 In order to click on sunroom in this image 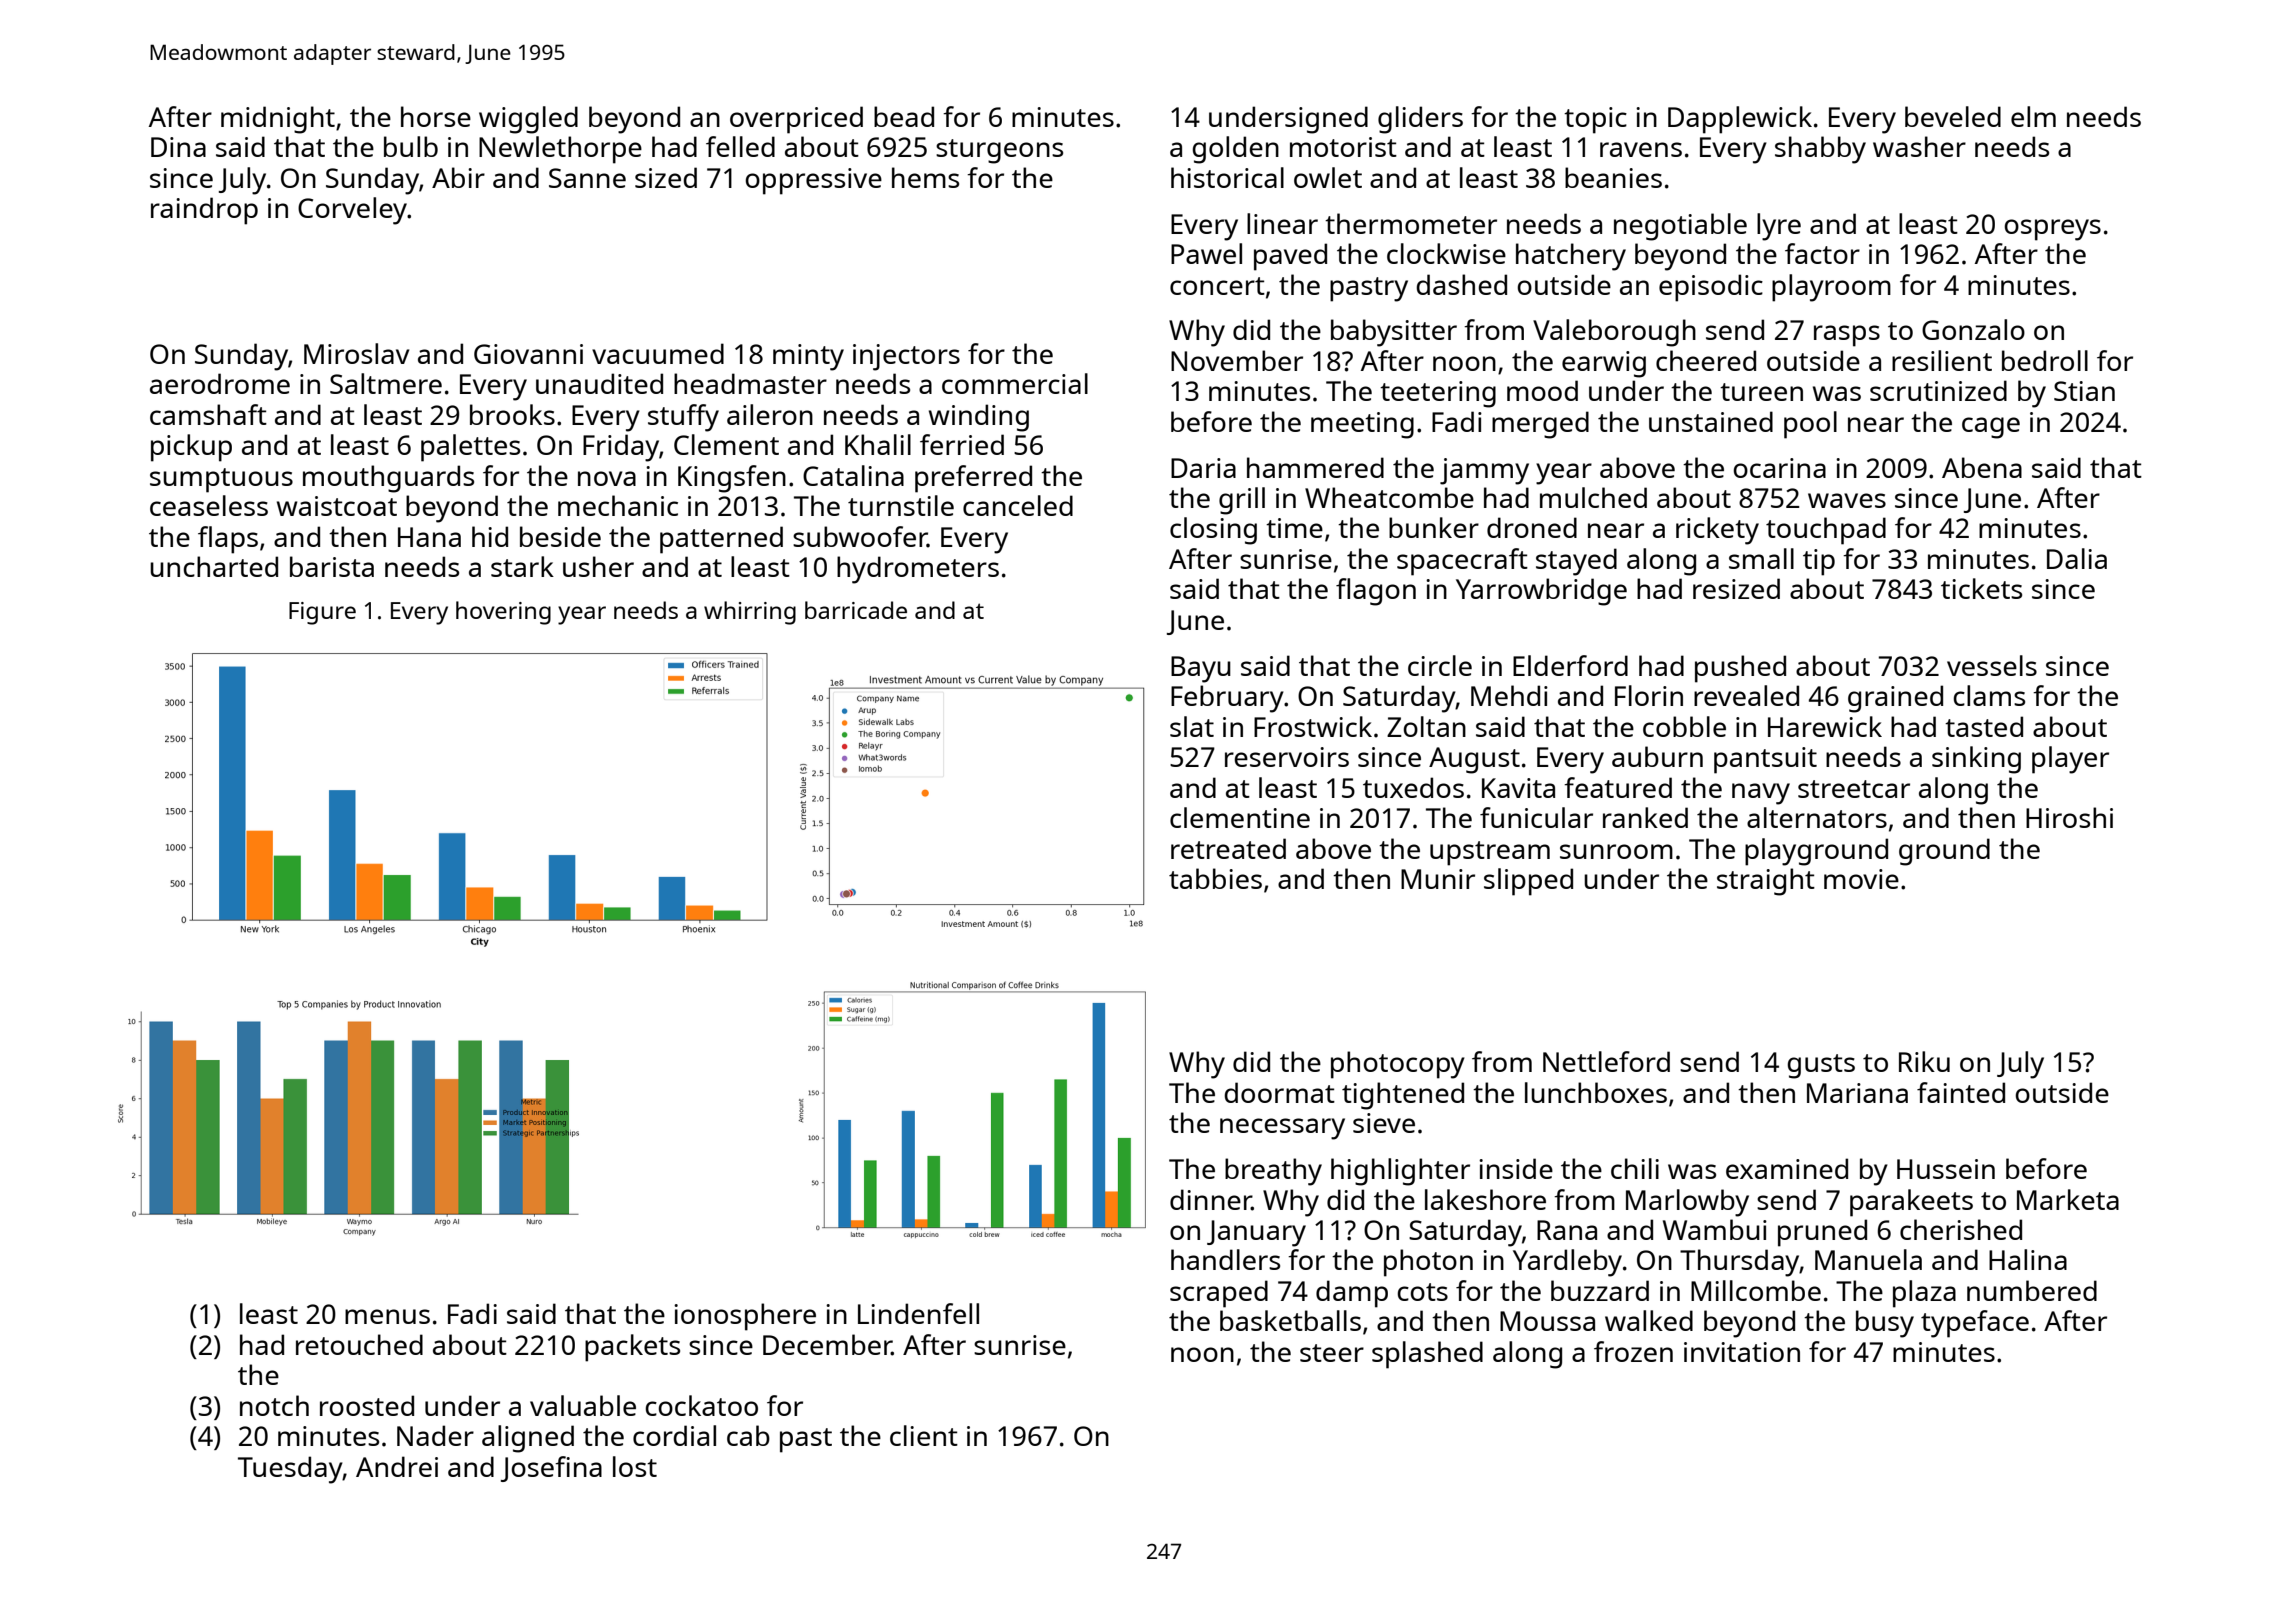, I will do `click(1616, 851)`.
